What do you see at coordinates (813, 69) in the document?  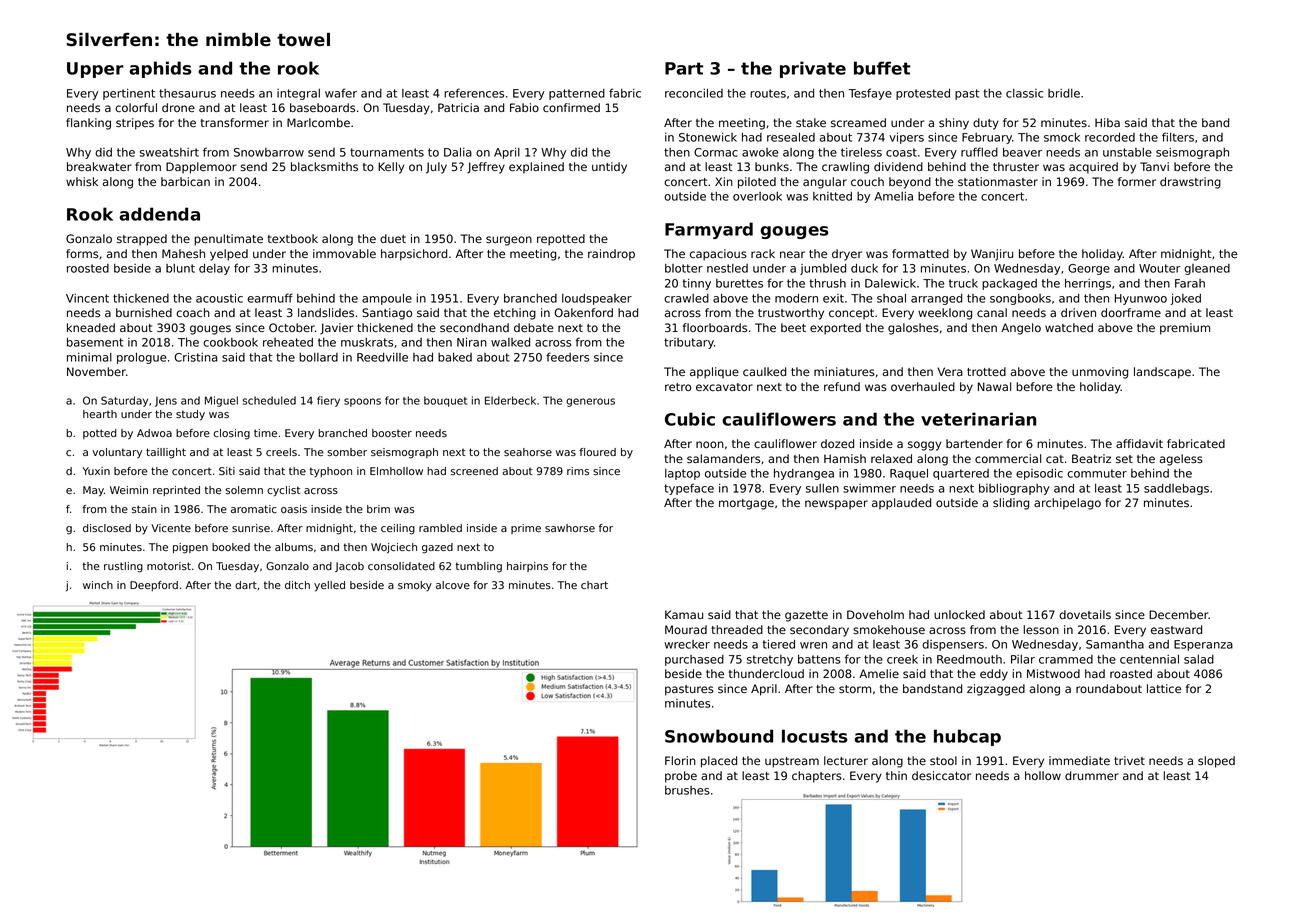 I see `private` at bounding box center [813, 69].
